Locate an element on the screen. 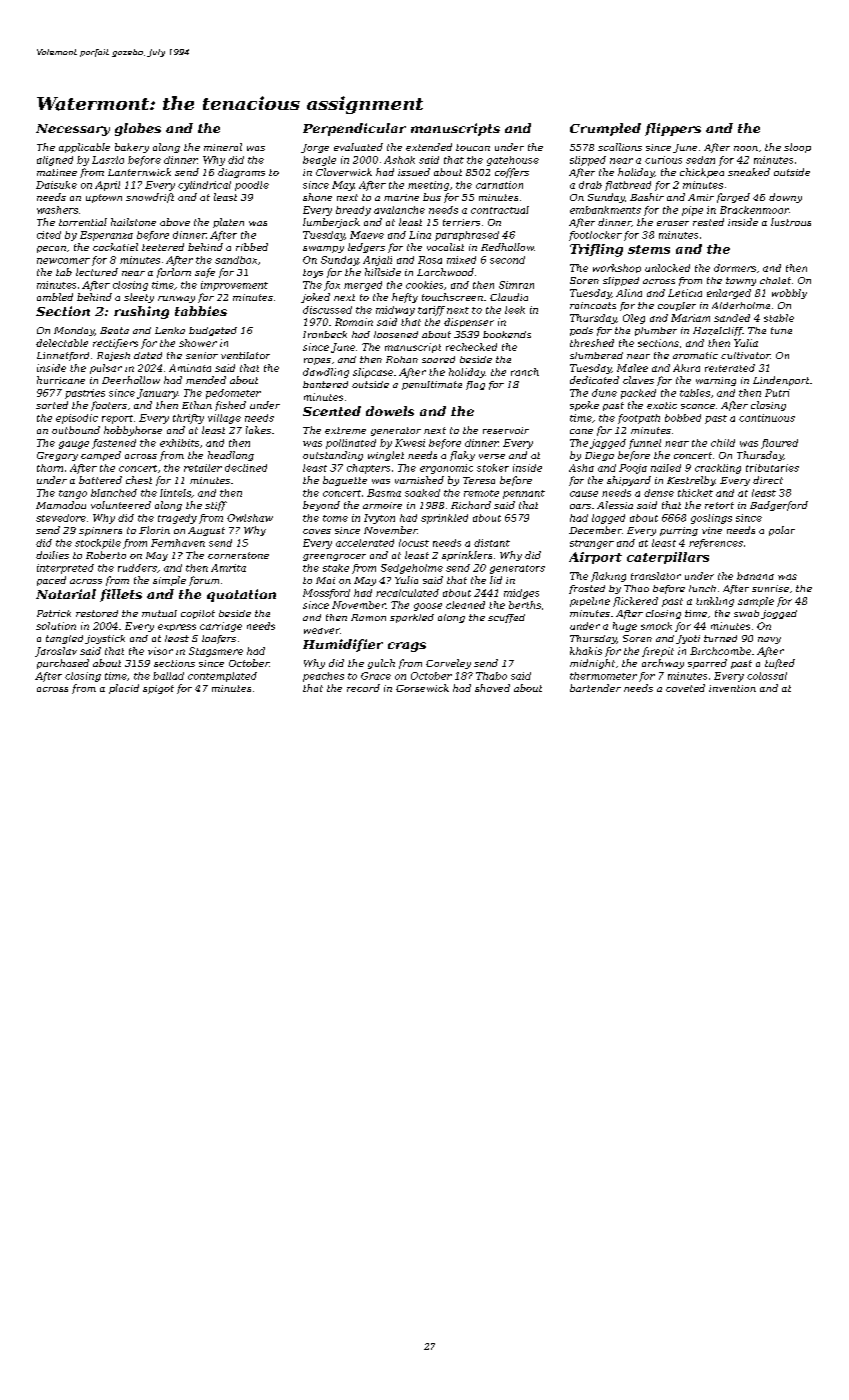 This screenshot has height=1400, width=849. loosened is located at coordinates (396, 334).
